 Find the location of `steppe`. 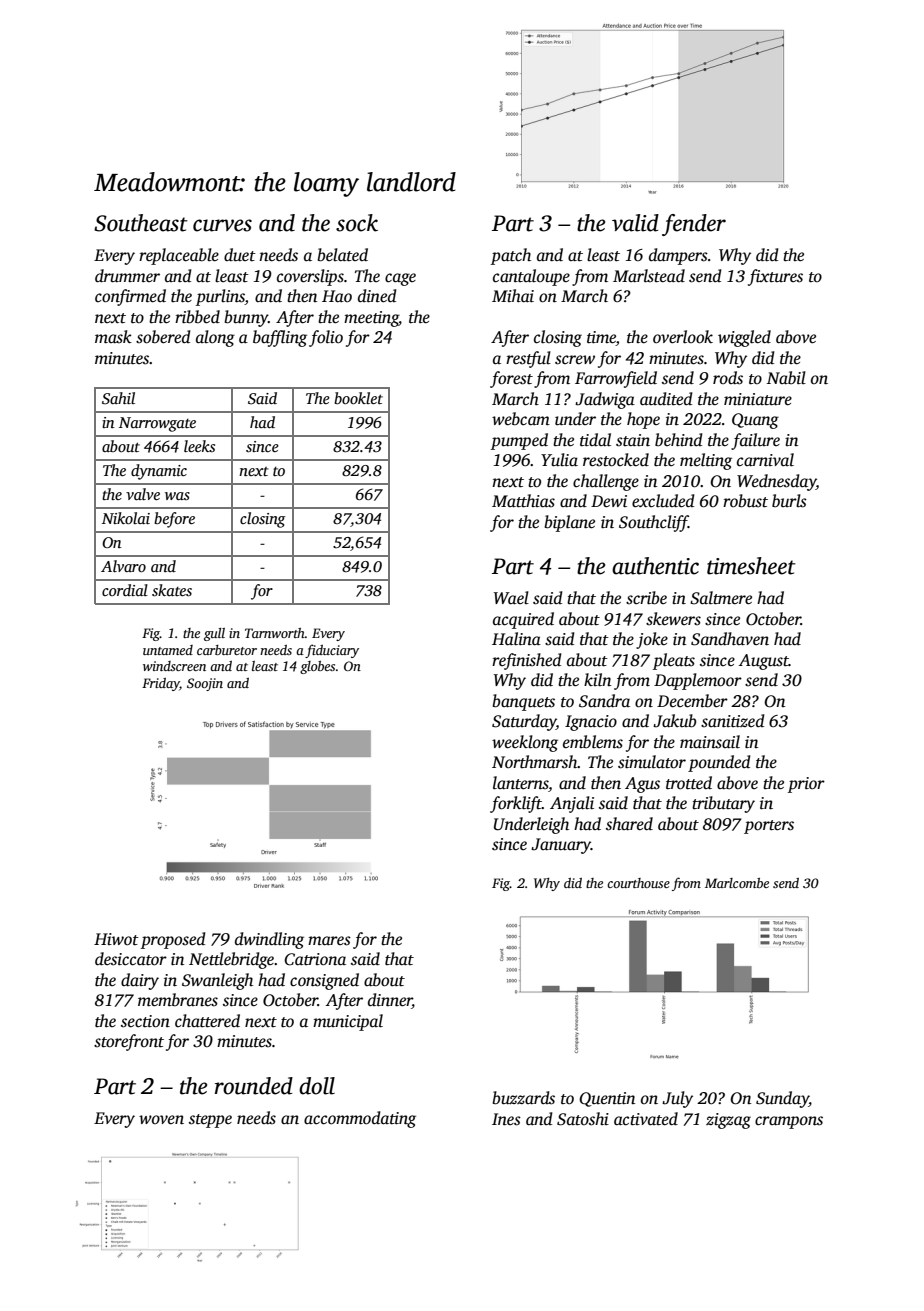

steppe is located at coordinates (210, 1121).
